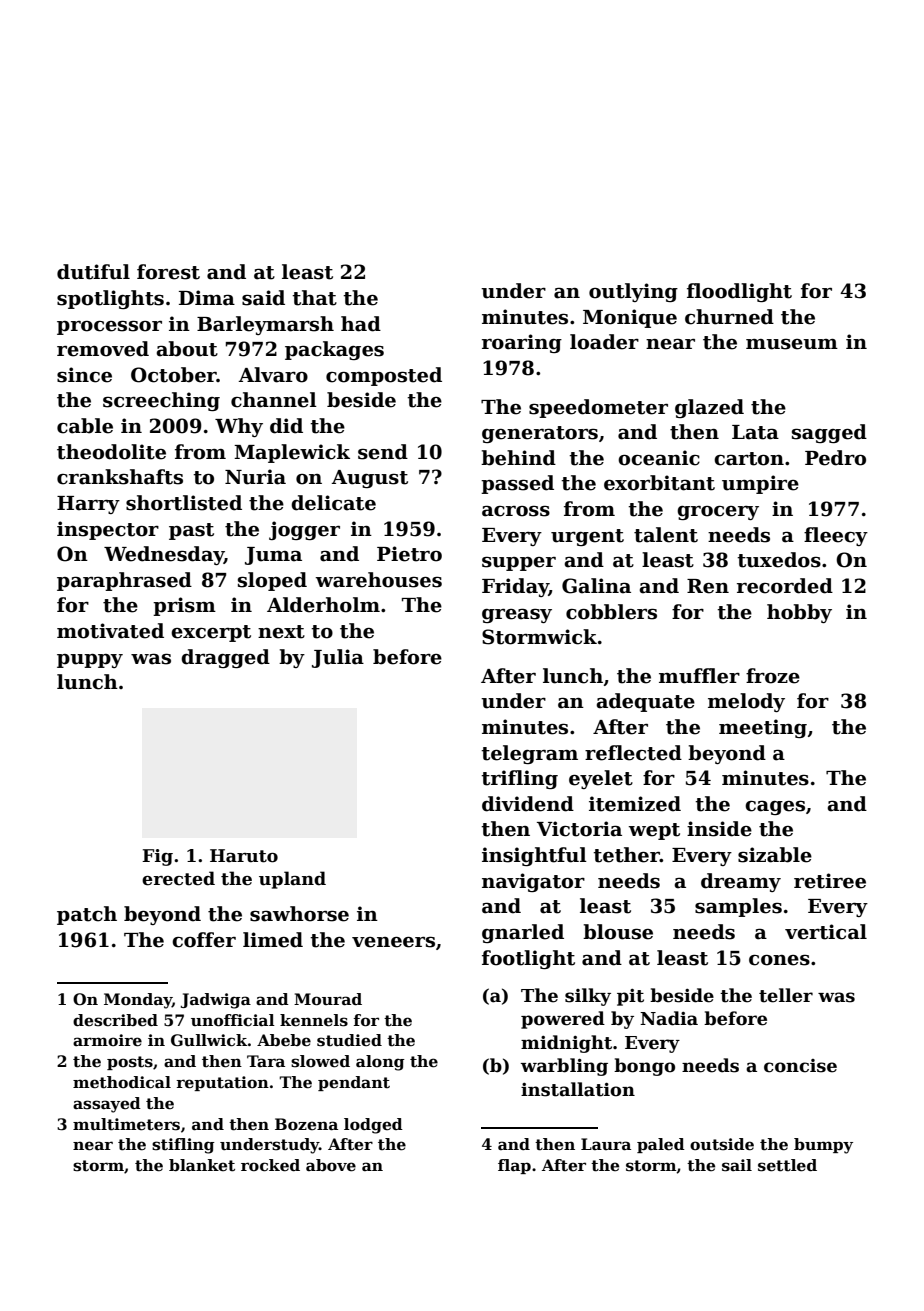 The image size is (924, 1311). Describe the element at coordinates (659, 458) in the page. I see `oceanic` at that location.
